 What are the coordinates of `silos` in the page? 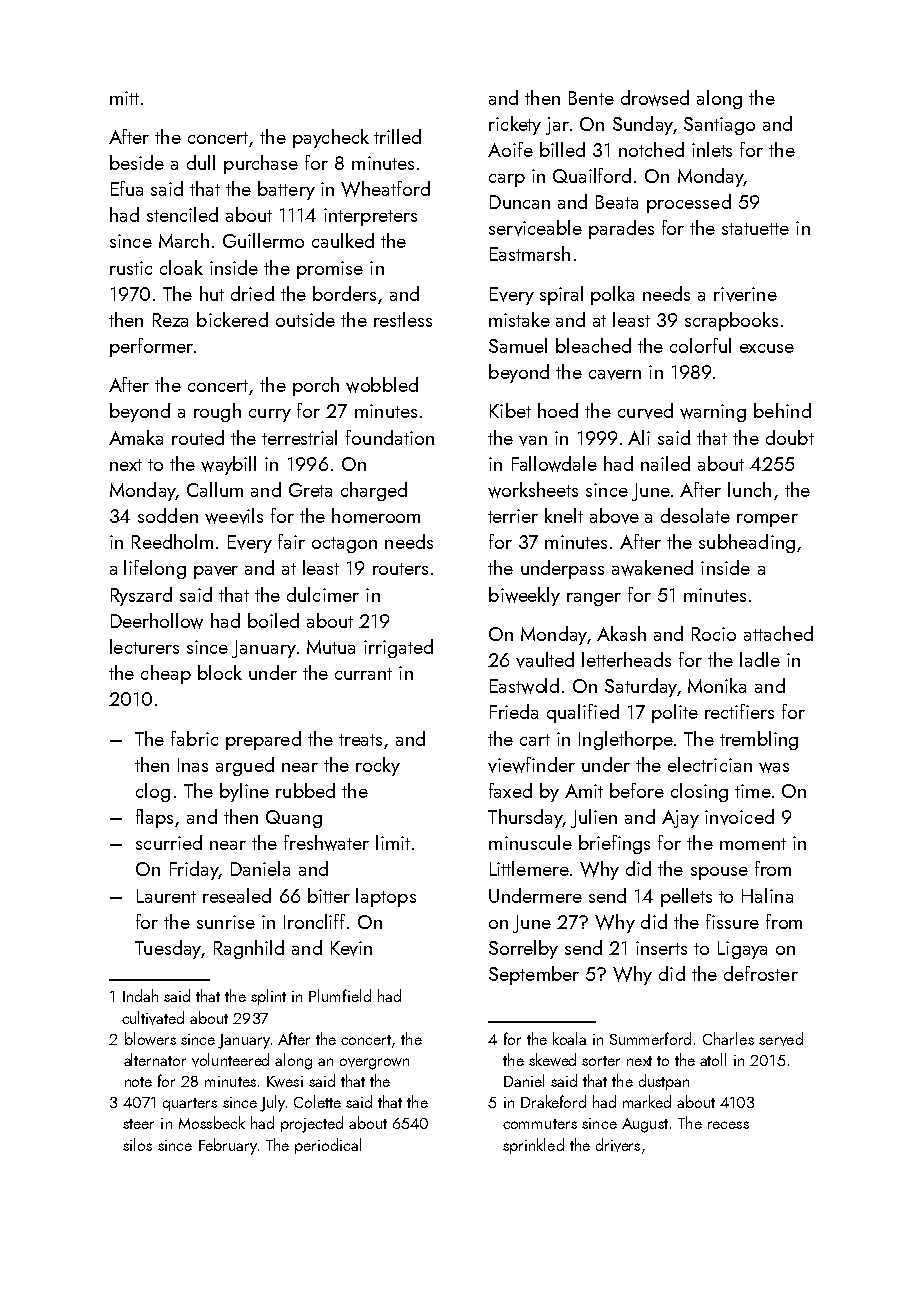 It's located at (137, 1144).
